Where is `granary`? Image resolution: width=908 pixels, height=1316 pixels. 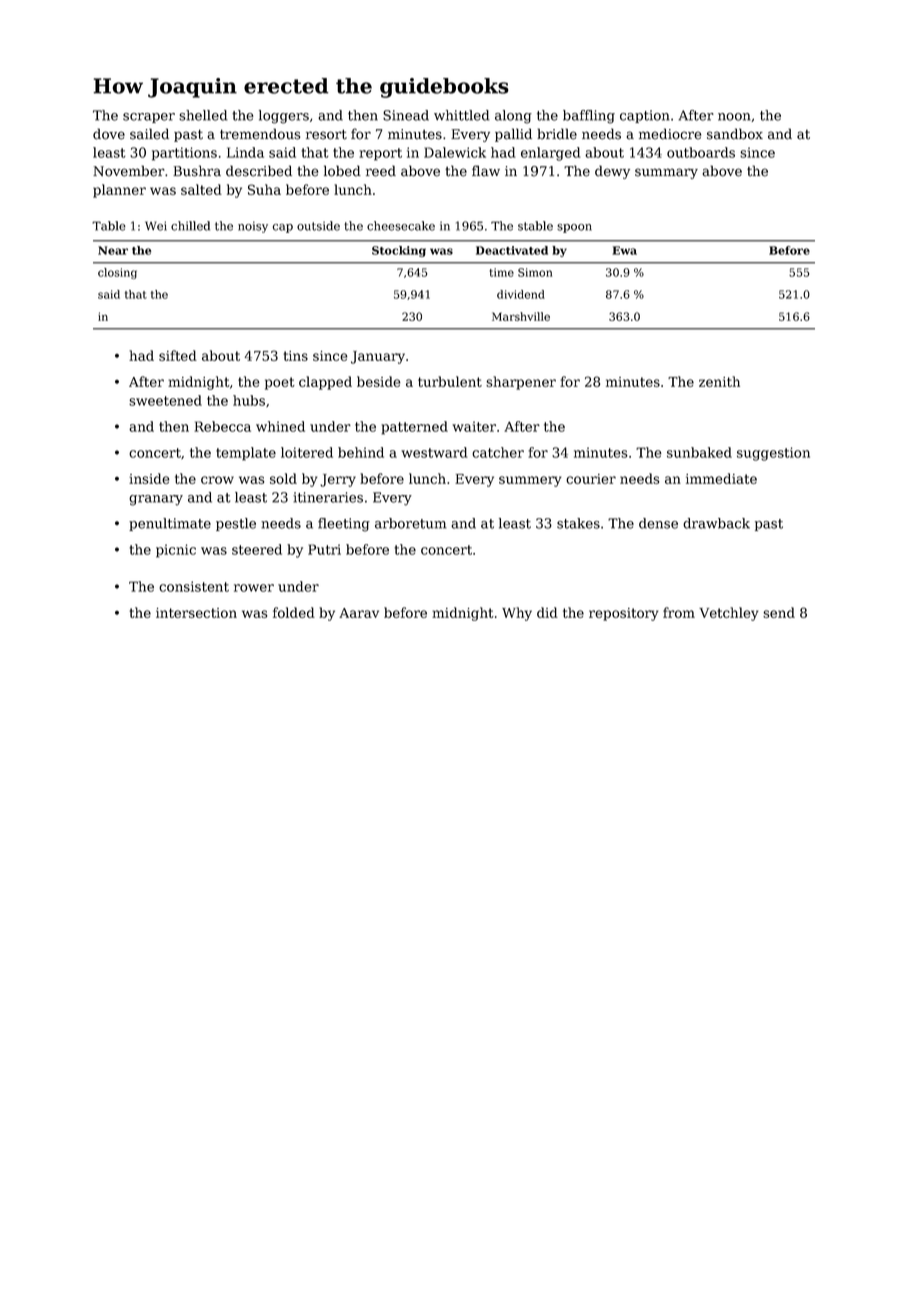
granary is located at coordinates (156, 500).
